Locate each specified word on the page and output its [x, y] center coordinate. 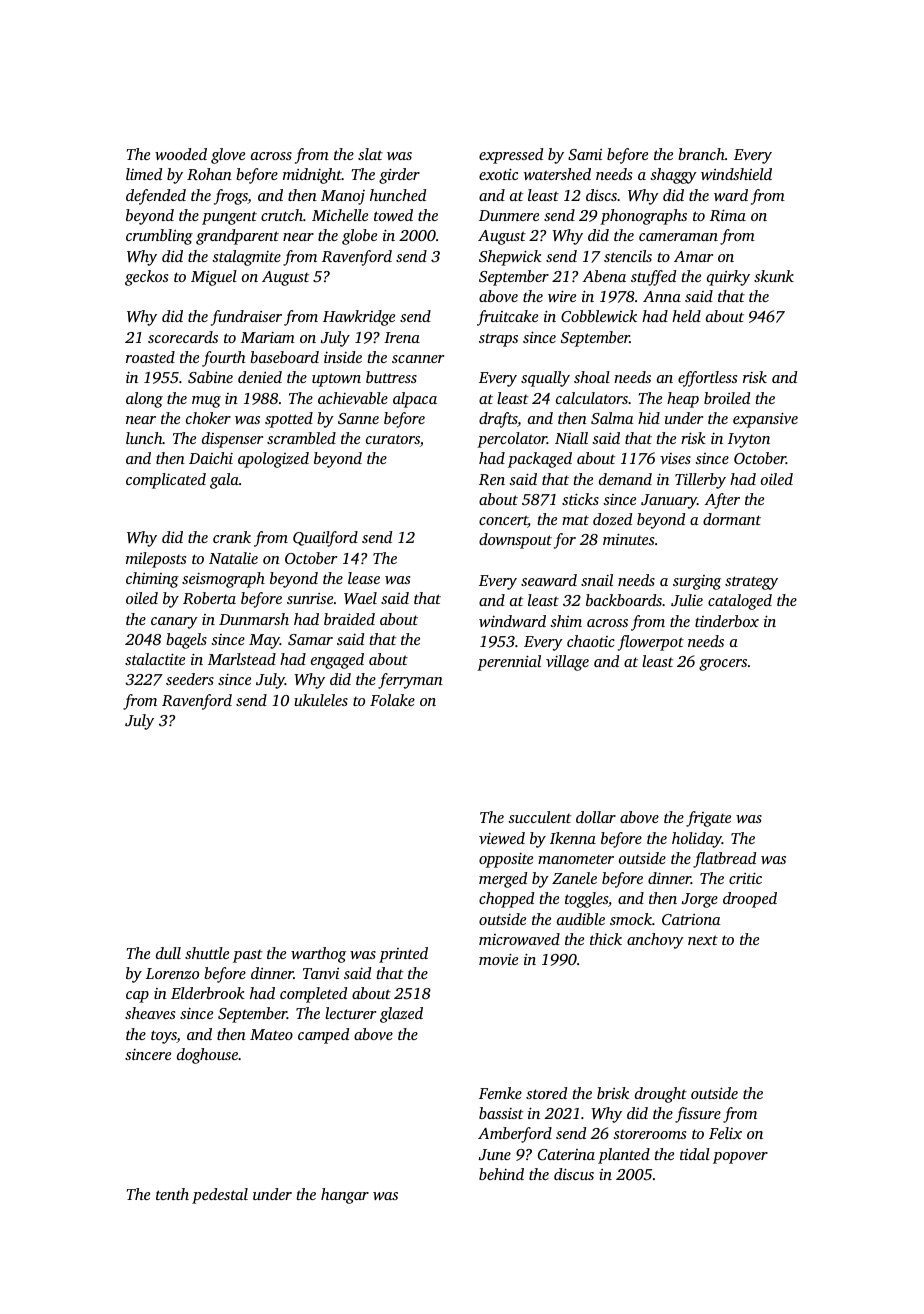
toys [164, 1037]
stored [546, 1093]
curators [393, 439]
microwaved [519, 939]
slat [370, 154]
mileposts [156, 560]
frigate [708, 819]
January [669, 501]
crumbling [159, 237]
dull [168, 953]
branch [701, 154]
